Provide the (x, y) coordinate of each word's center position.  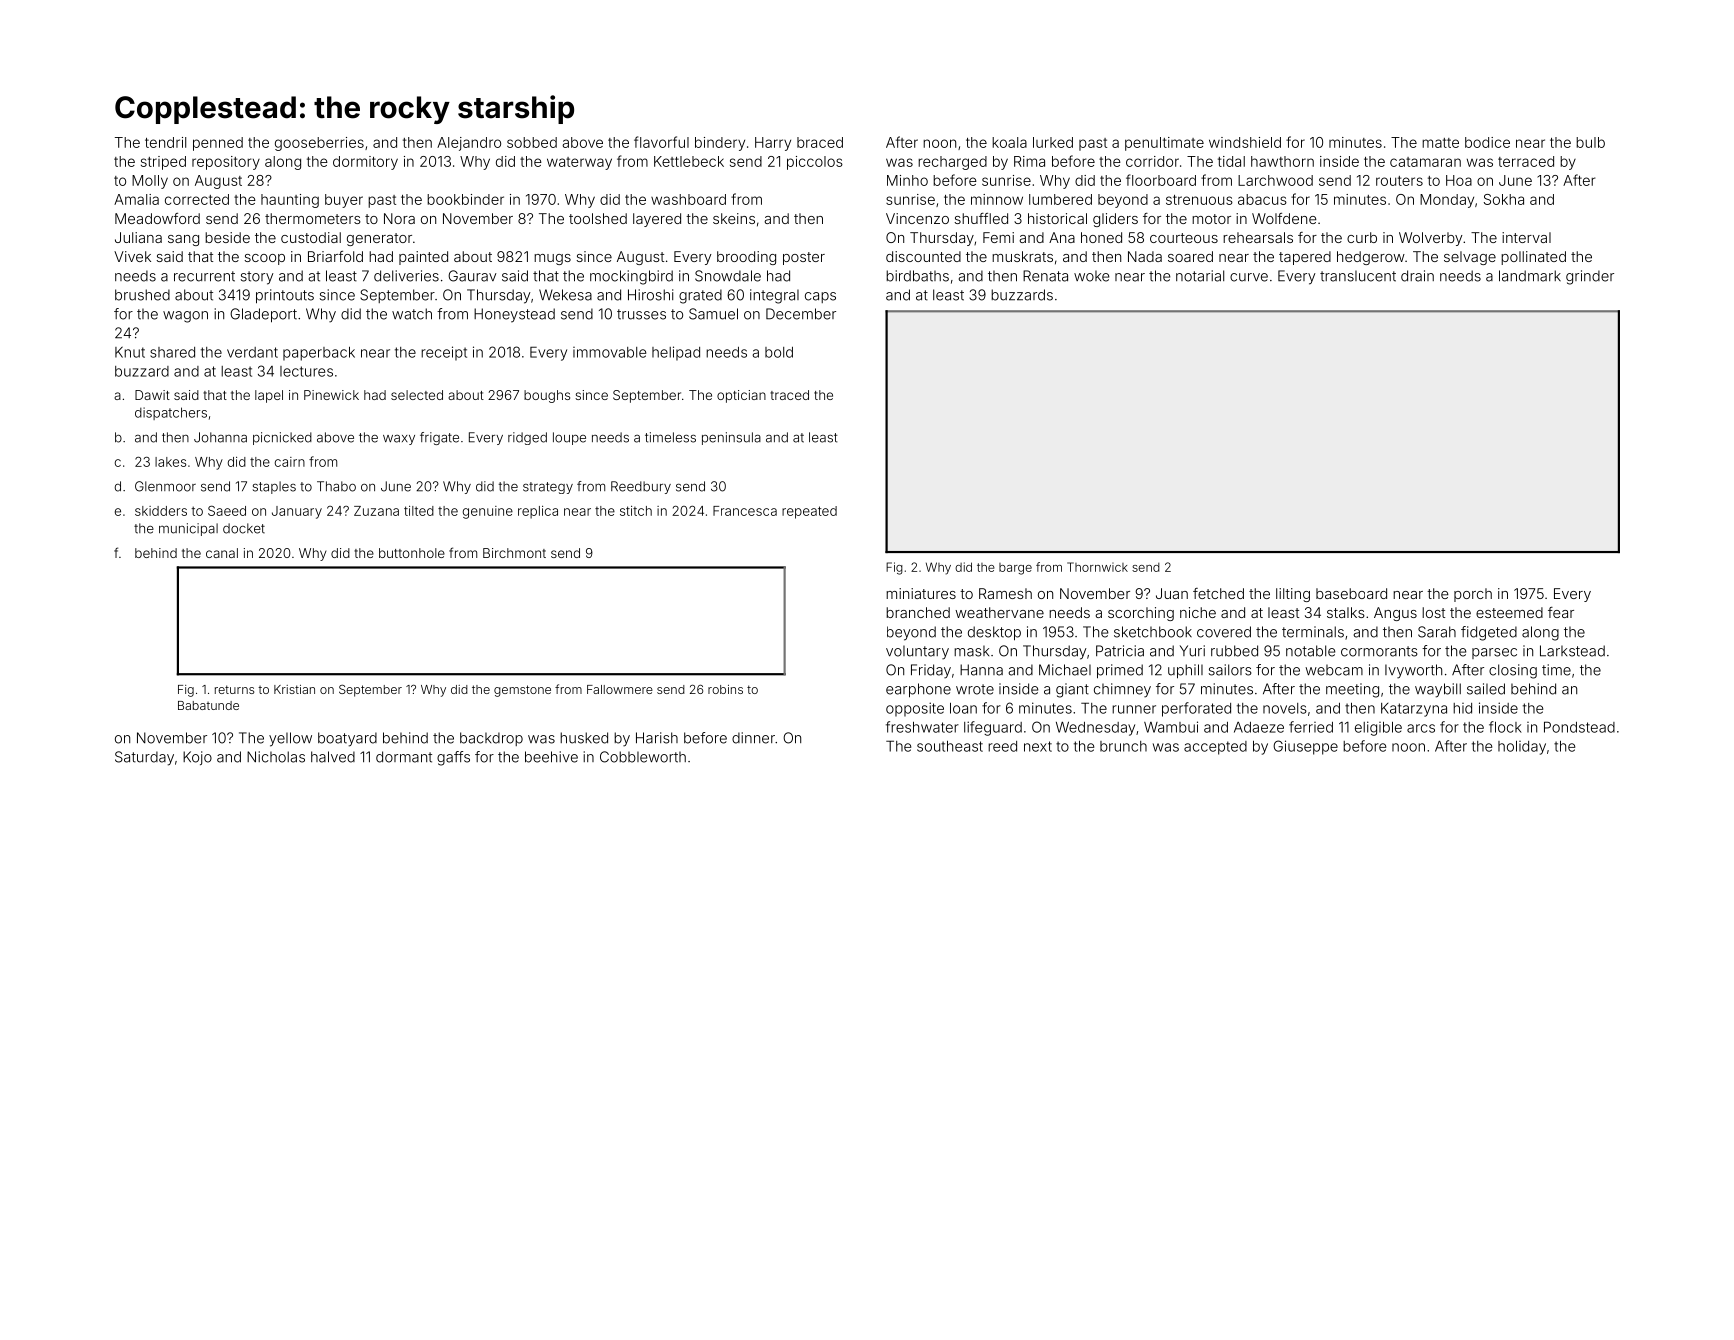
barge (1015, 569)
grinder (1590, 277)
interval (1526, 237)
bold (779, 352)
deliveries (406, 276)
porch (1473, 595)
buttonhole (412, 553)
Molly (150, 182)
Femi (998, 237)
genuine (488, 512)
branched (918, 612)
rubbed (1234, 651)
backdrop (491, 739)
